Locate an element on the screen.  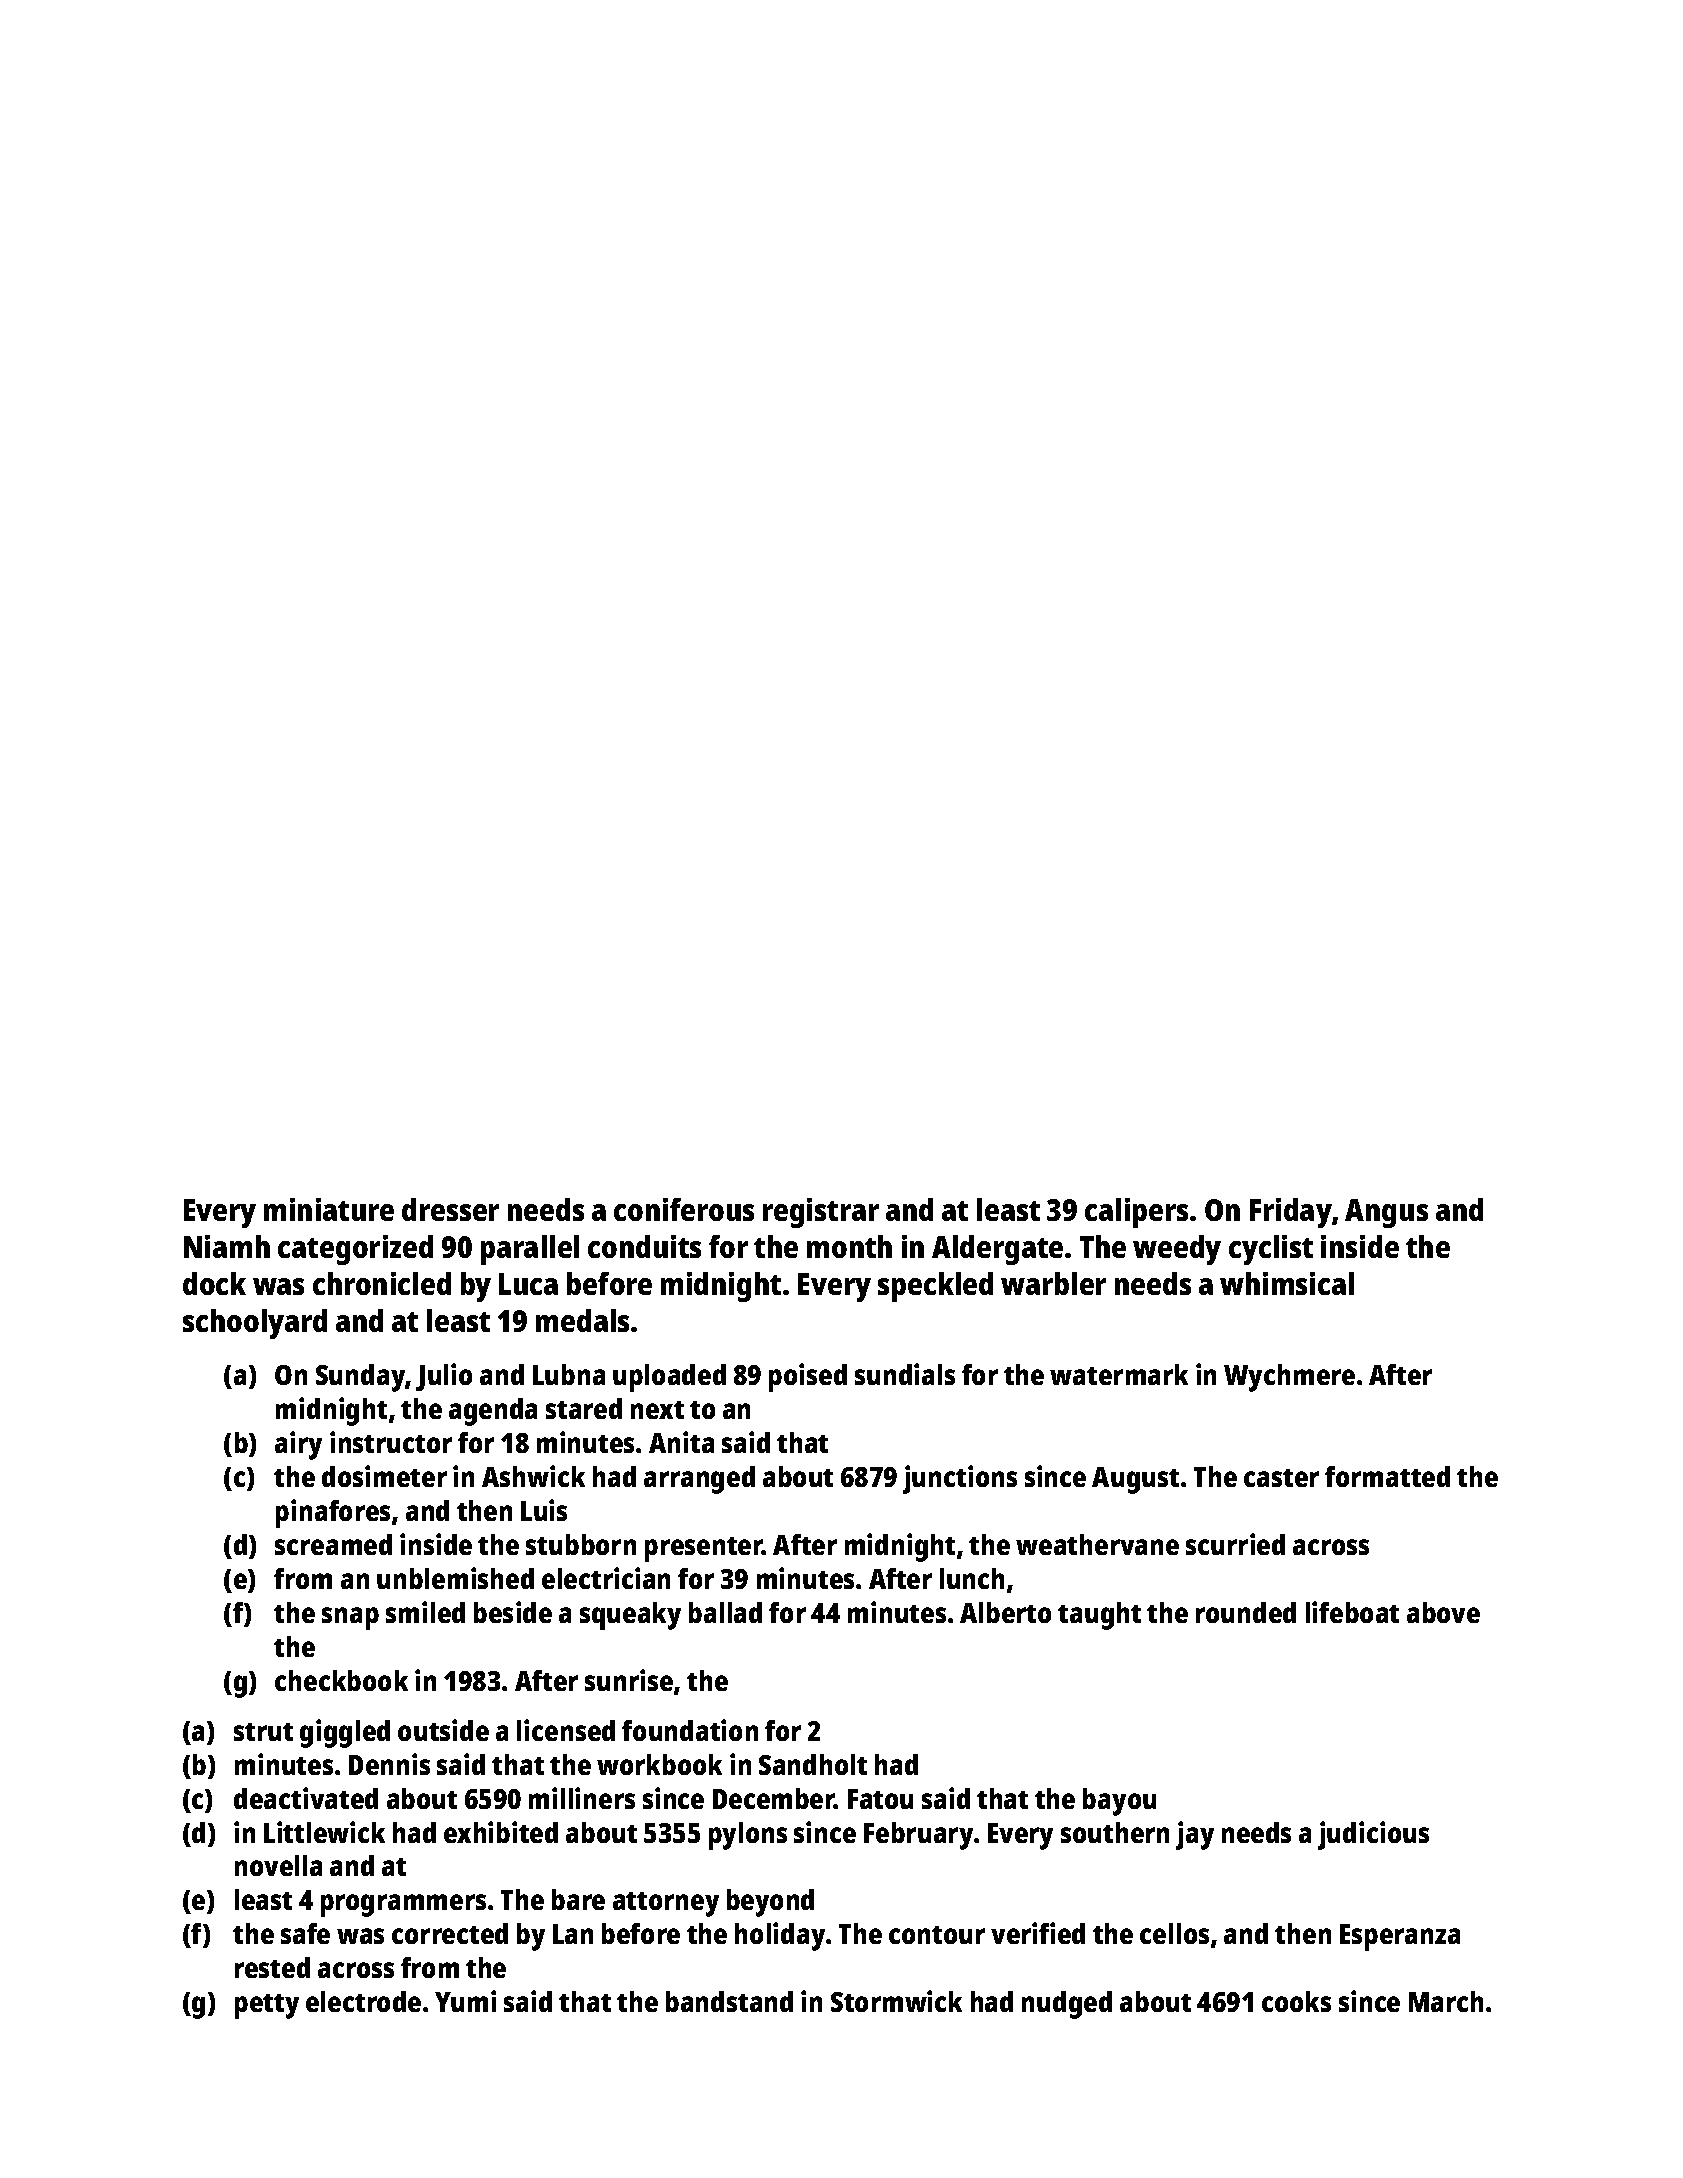
chronicled is located at coordinates (382, 1283).
